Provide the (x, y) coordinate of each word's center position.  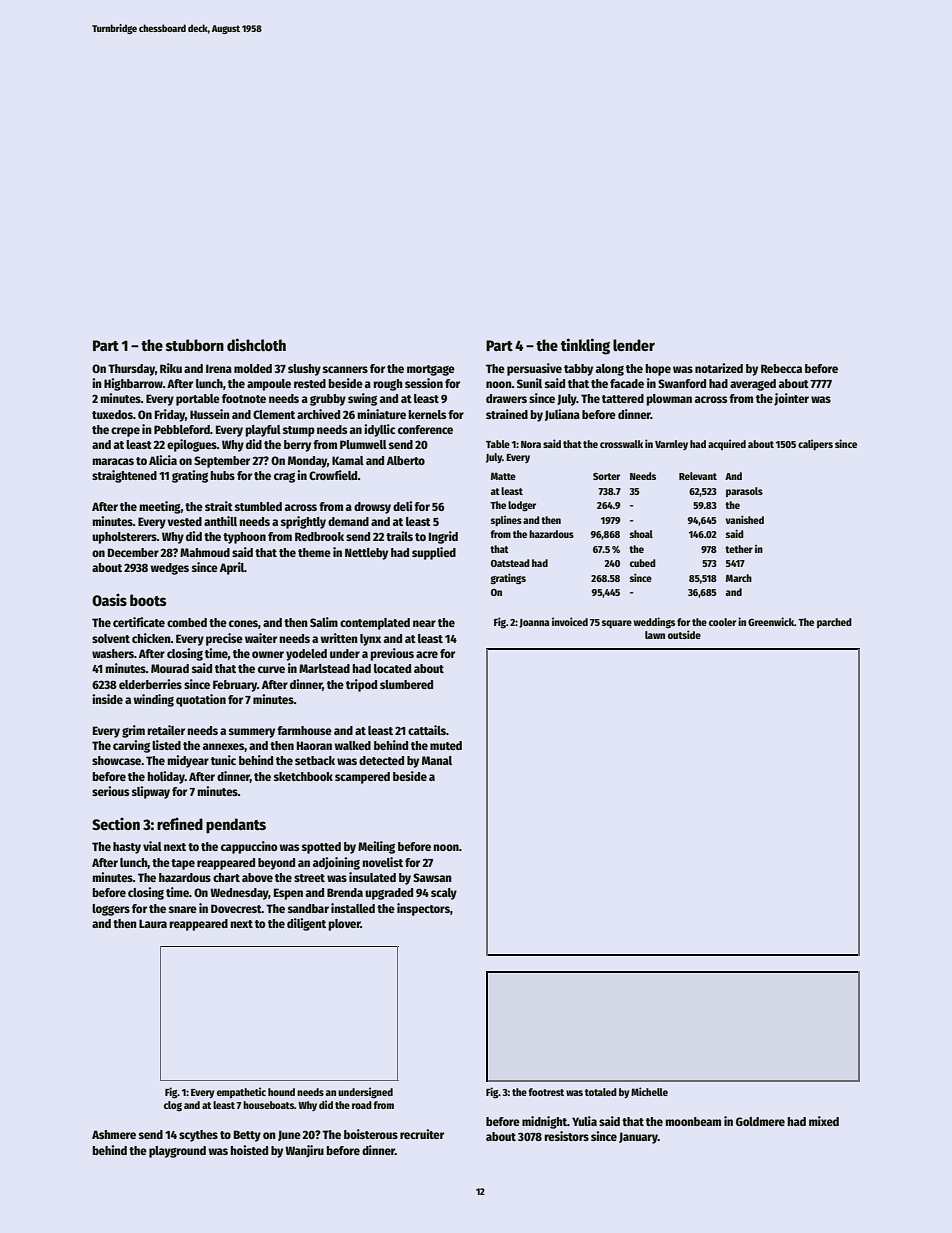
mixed (824, 1121)
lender (634, 345)
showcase (116, 760)
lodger (522, 506)
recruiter (422, 1134)
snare (183, 909)
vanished (744, 519)
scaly (444, 894)
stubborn (195, 345)
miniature (381, 414)
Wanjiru (304, 1151)
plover (344, 925)
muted (446, 745)
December (133, 552)
